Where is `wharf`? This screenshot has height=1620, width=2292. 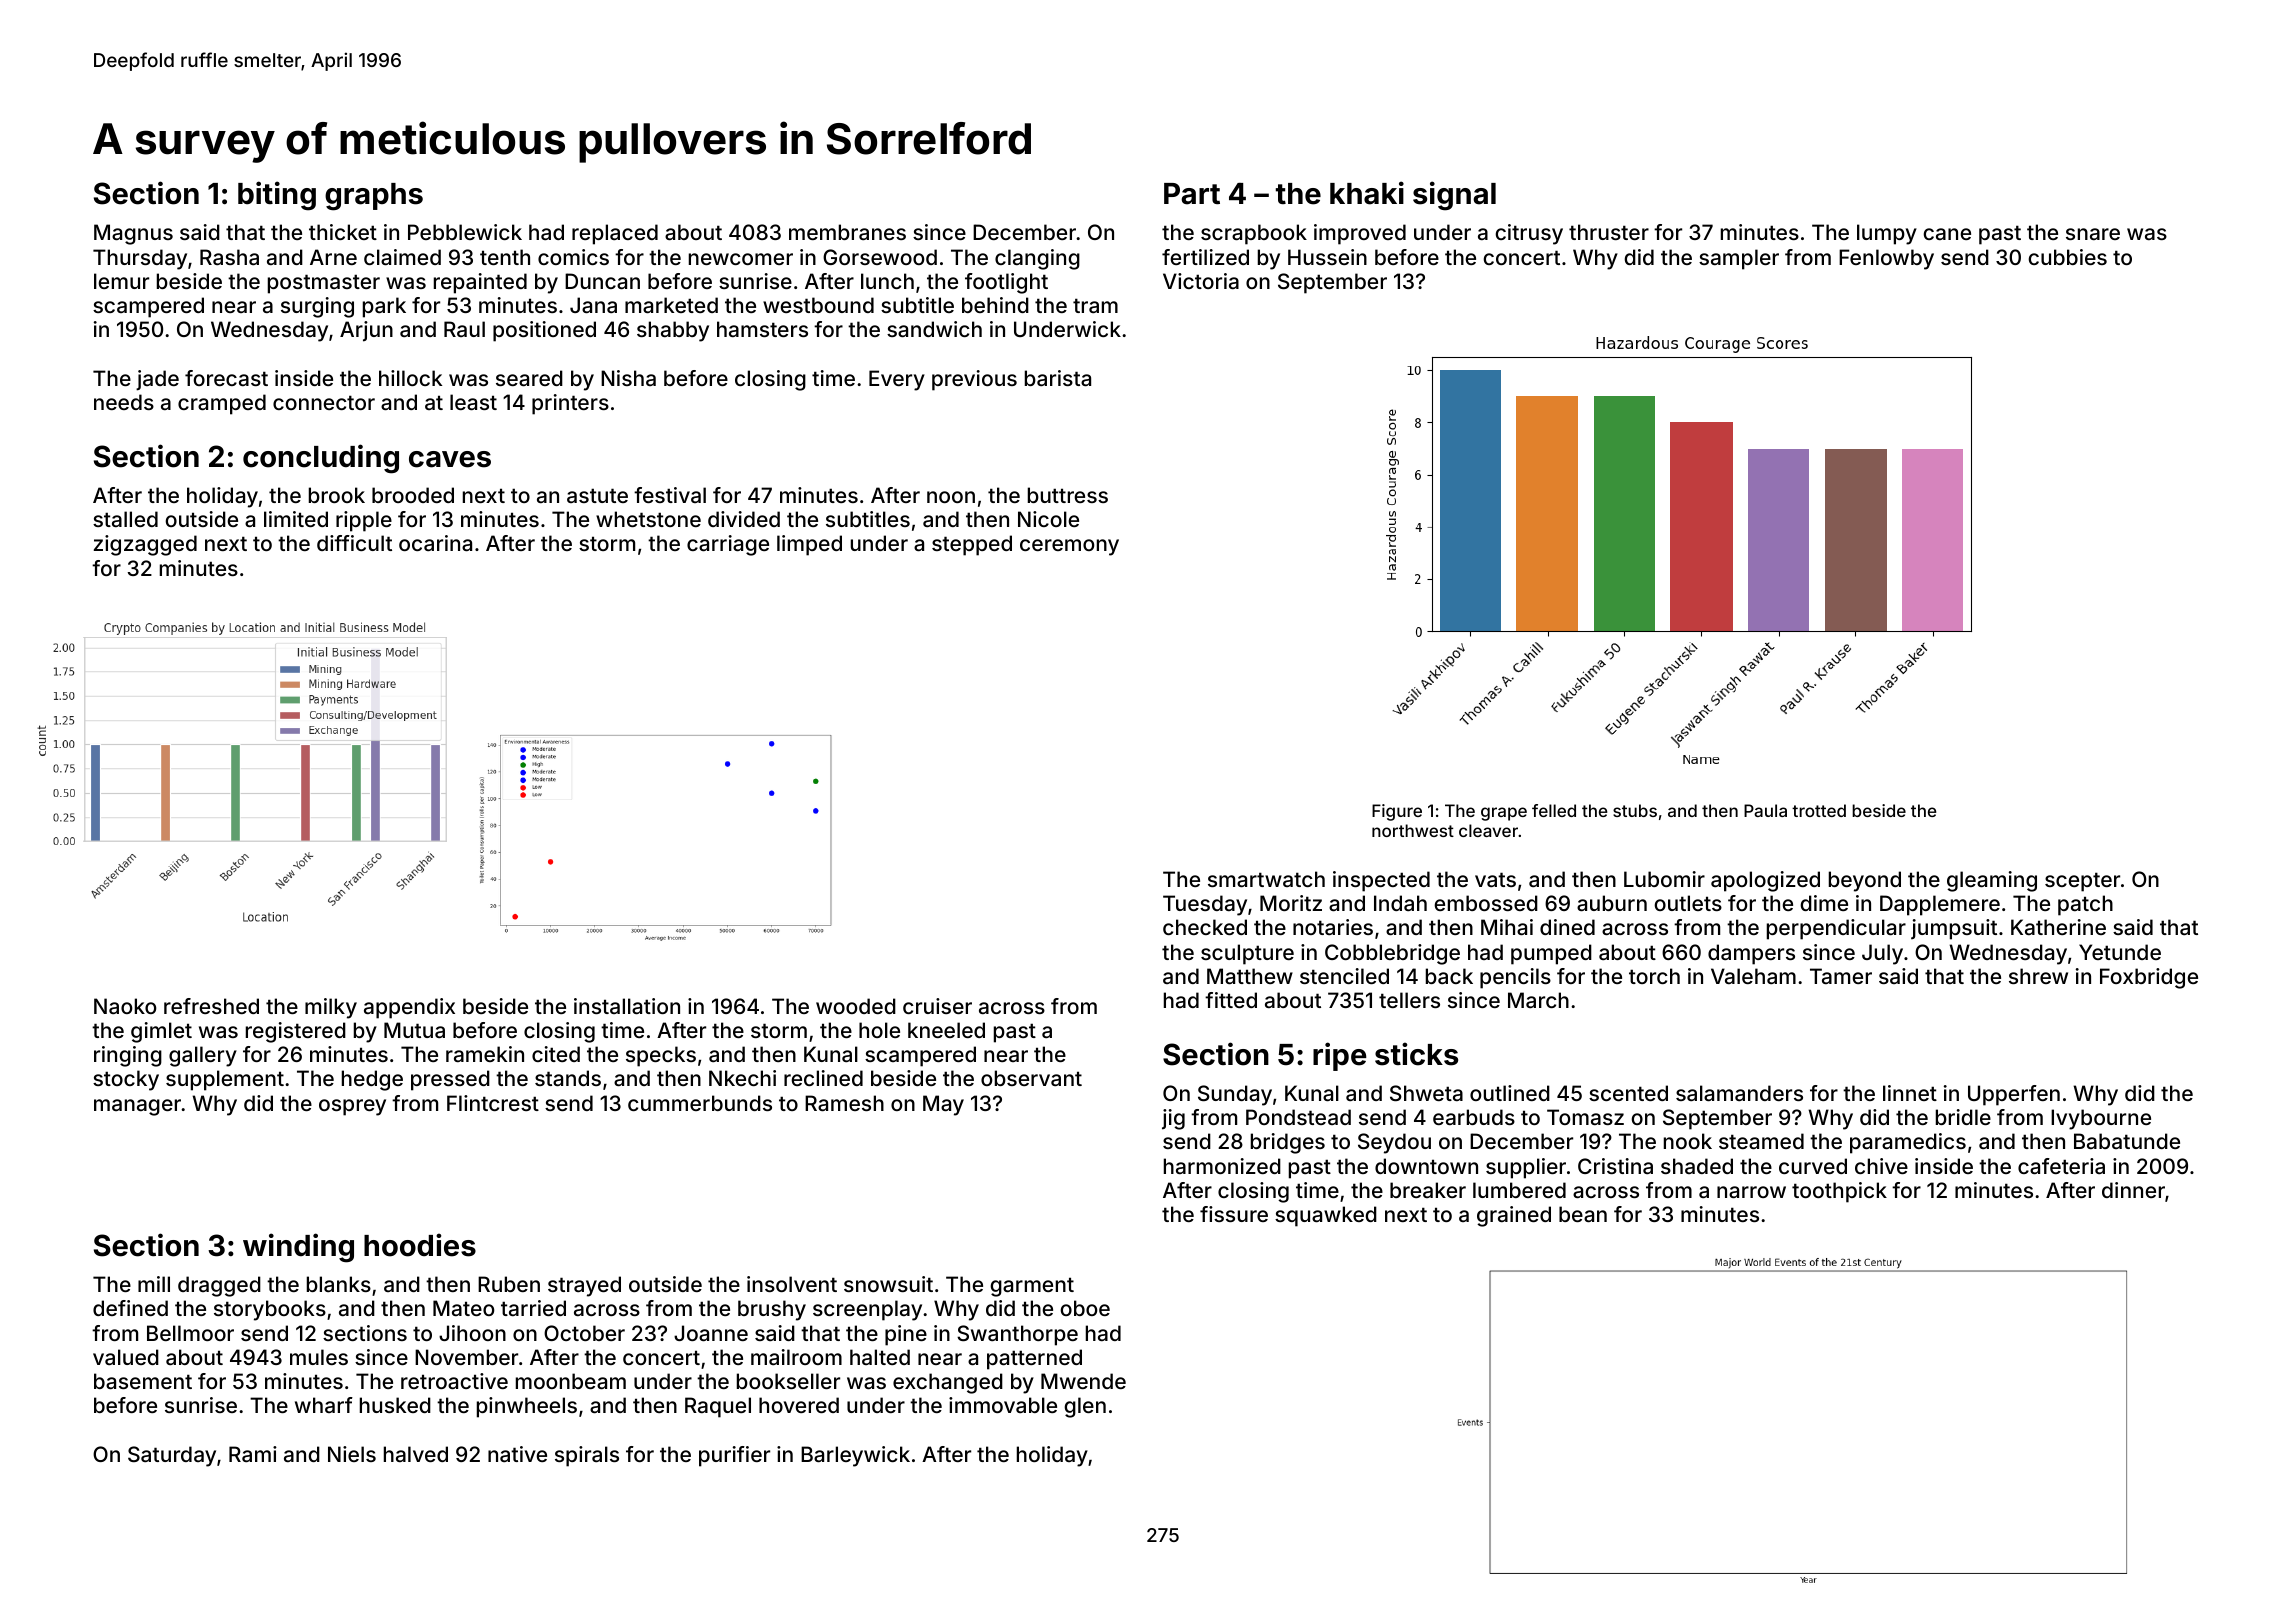 wharf is located at coordinates (324, 1405).
